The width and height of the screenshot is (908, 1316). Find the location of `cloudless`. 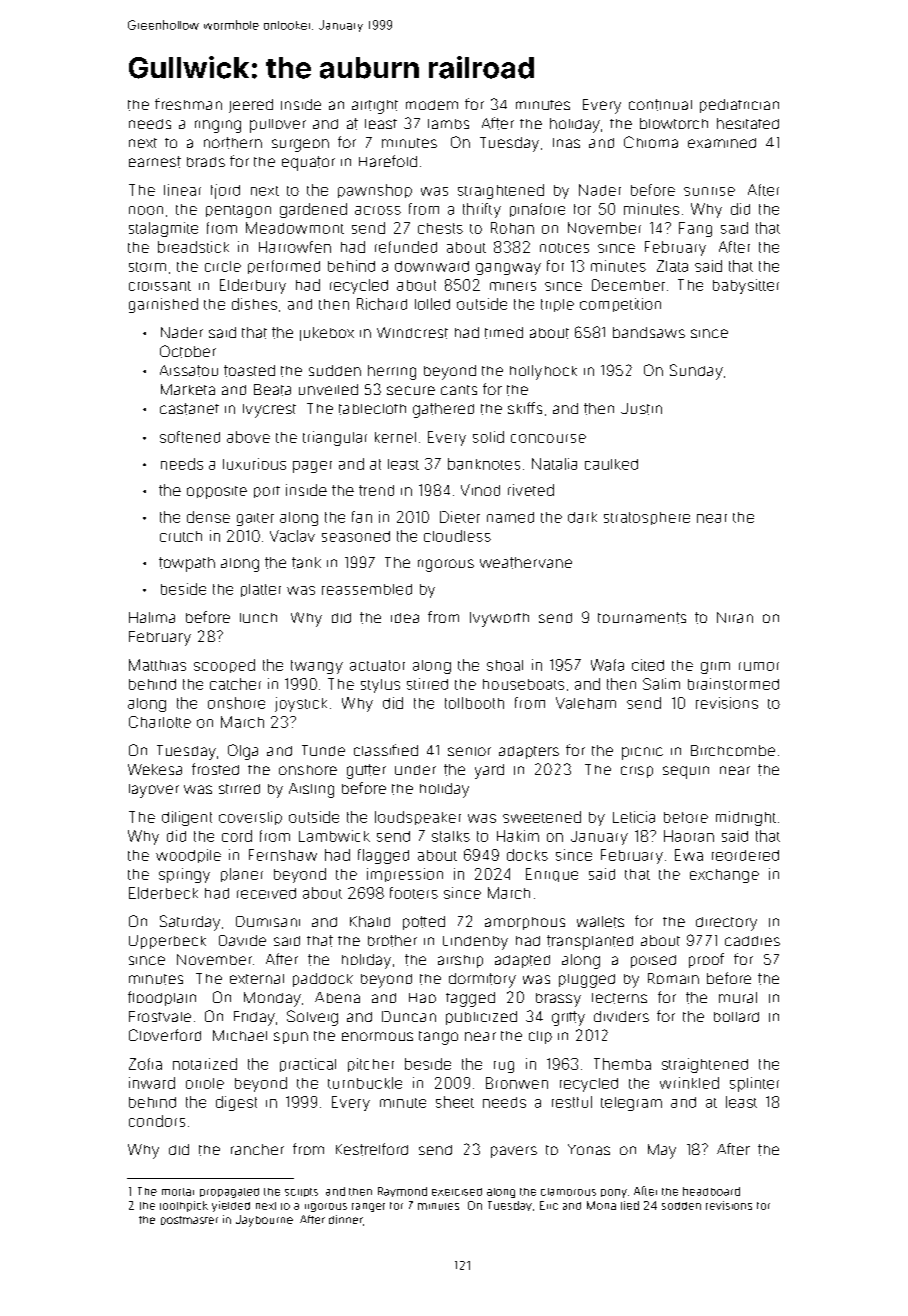

cloudless is located at coordinates (457, 536).
